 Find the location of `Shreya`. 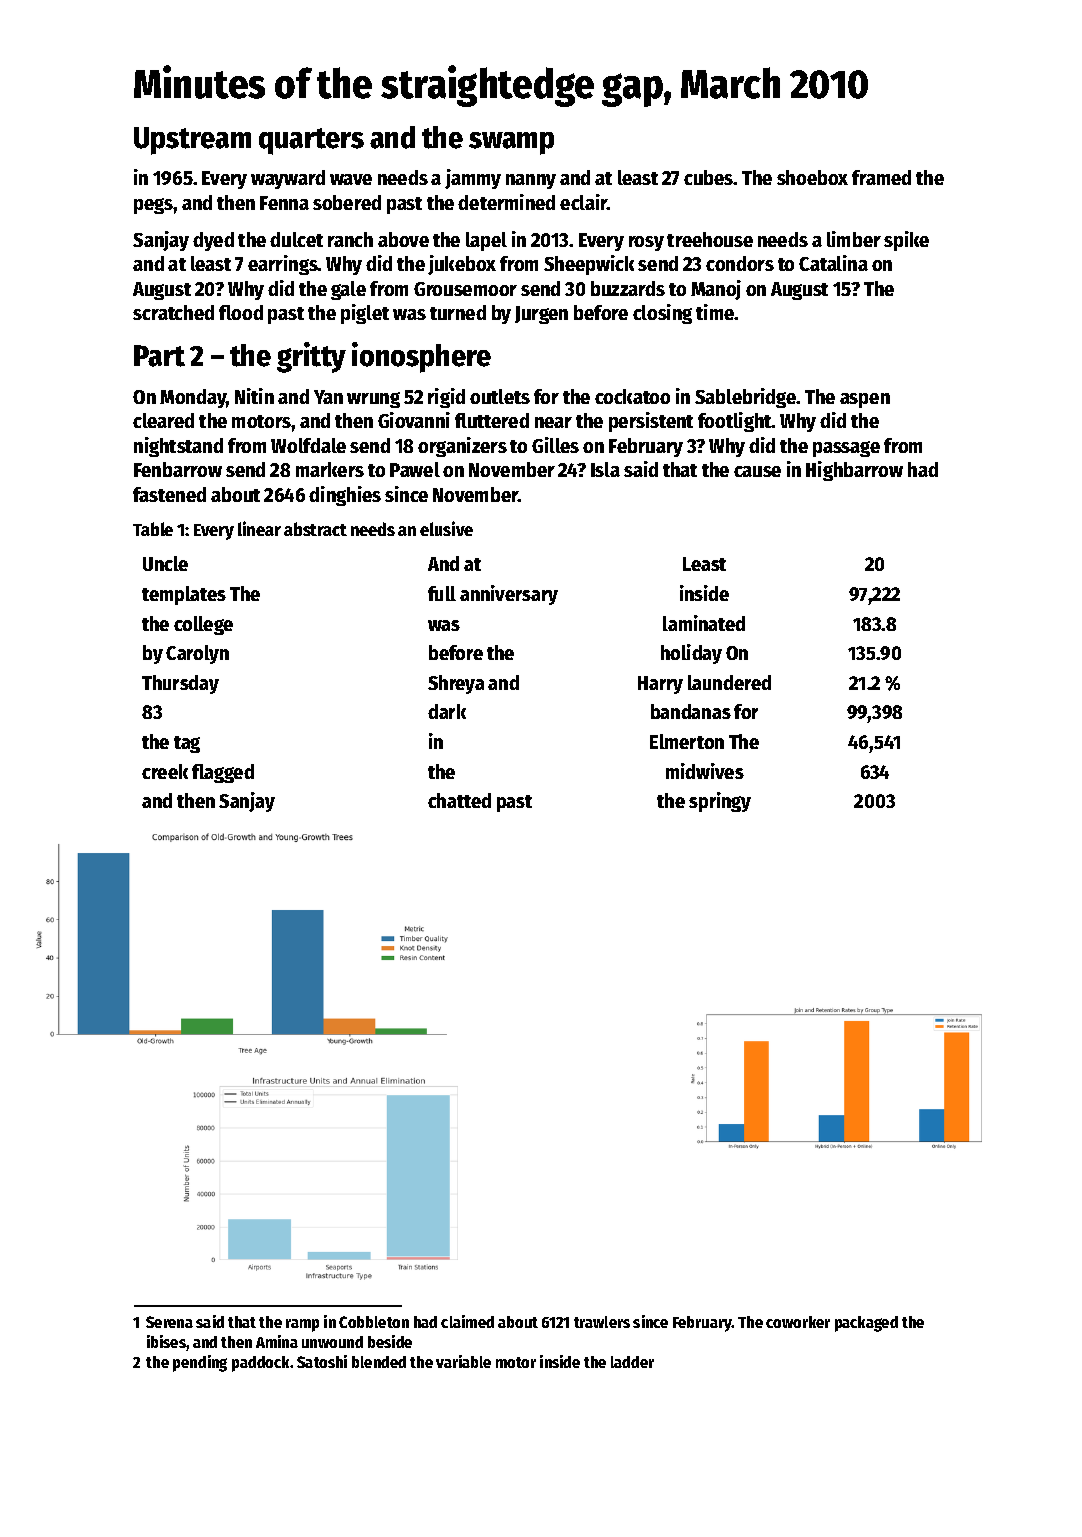

Shreya is located at coordinates (456, 684).
